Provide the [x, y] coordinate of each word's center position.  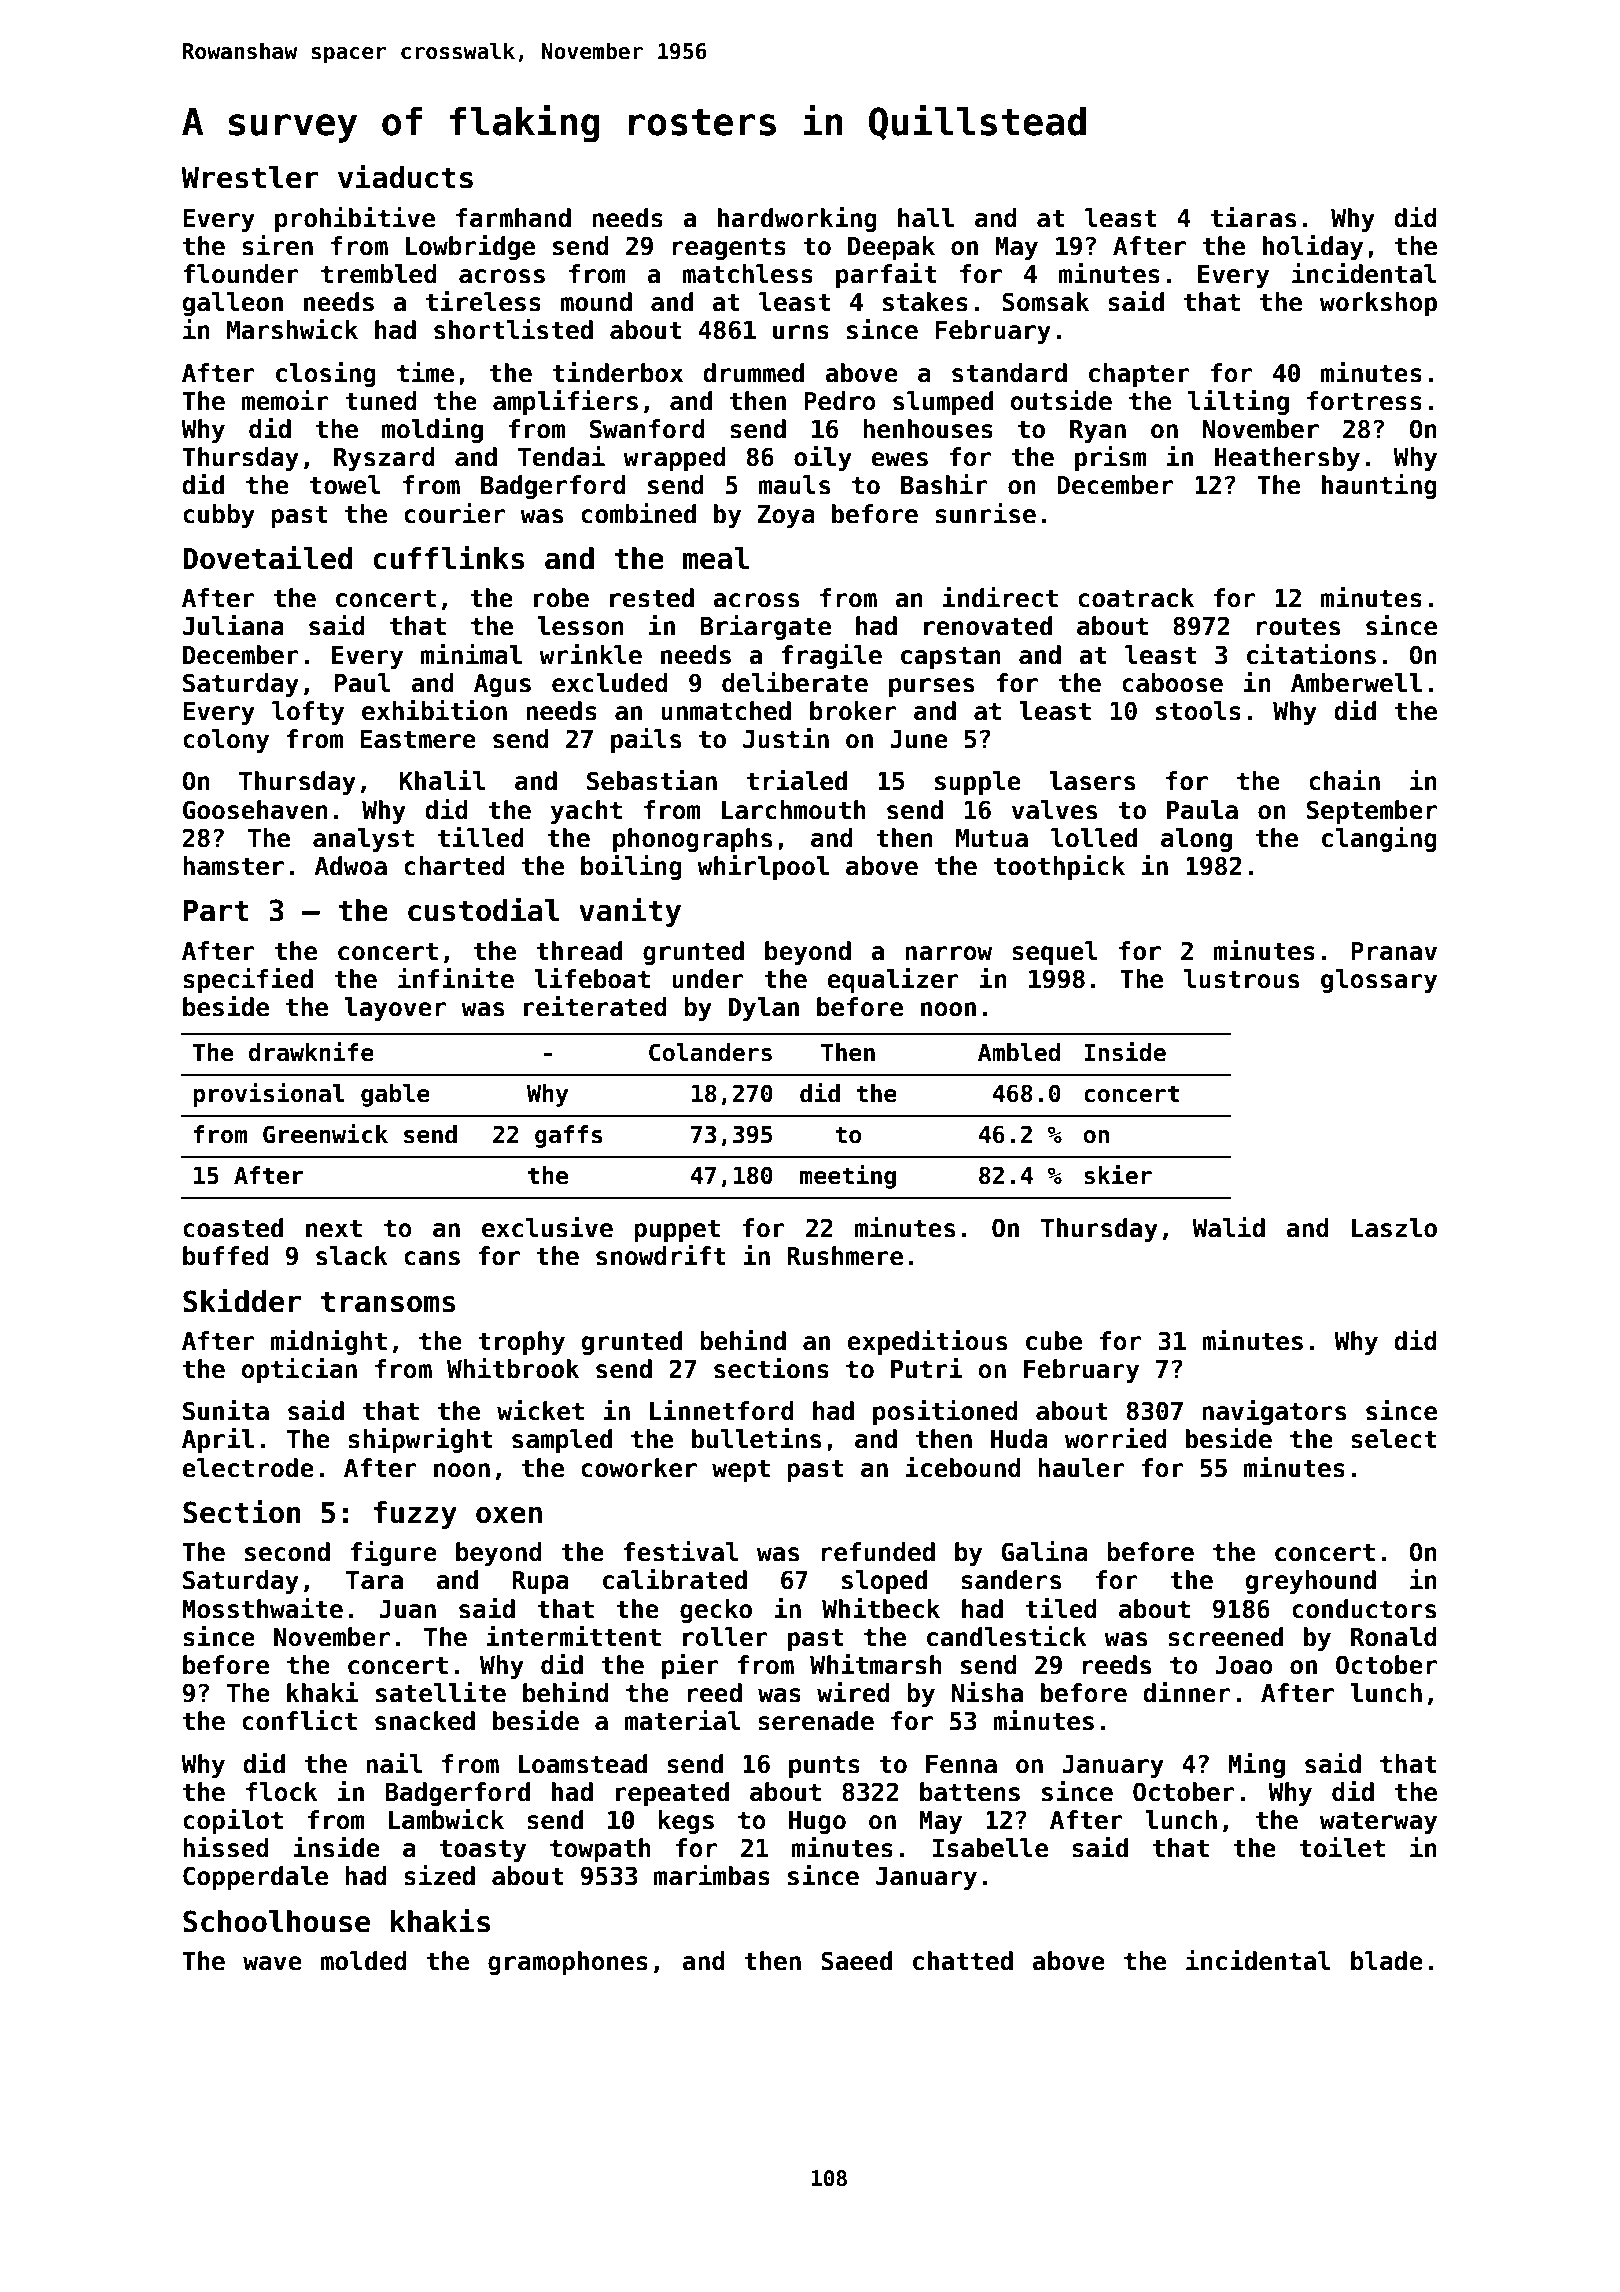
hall [926, 218]
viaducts [405, 176]
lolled [1094, 838]
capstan [950, 657]
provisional [269, 1095]
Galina [1044, 1551]
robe [561, 598]
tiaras [1253, 217]
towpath [600, 1850]
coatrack [1136, 598]
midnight [329, 1342]
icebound [963, 1467]
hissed [226, 1847]
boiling [631, 867]
